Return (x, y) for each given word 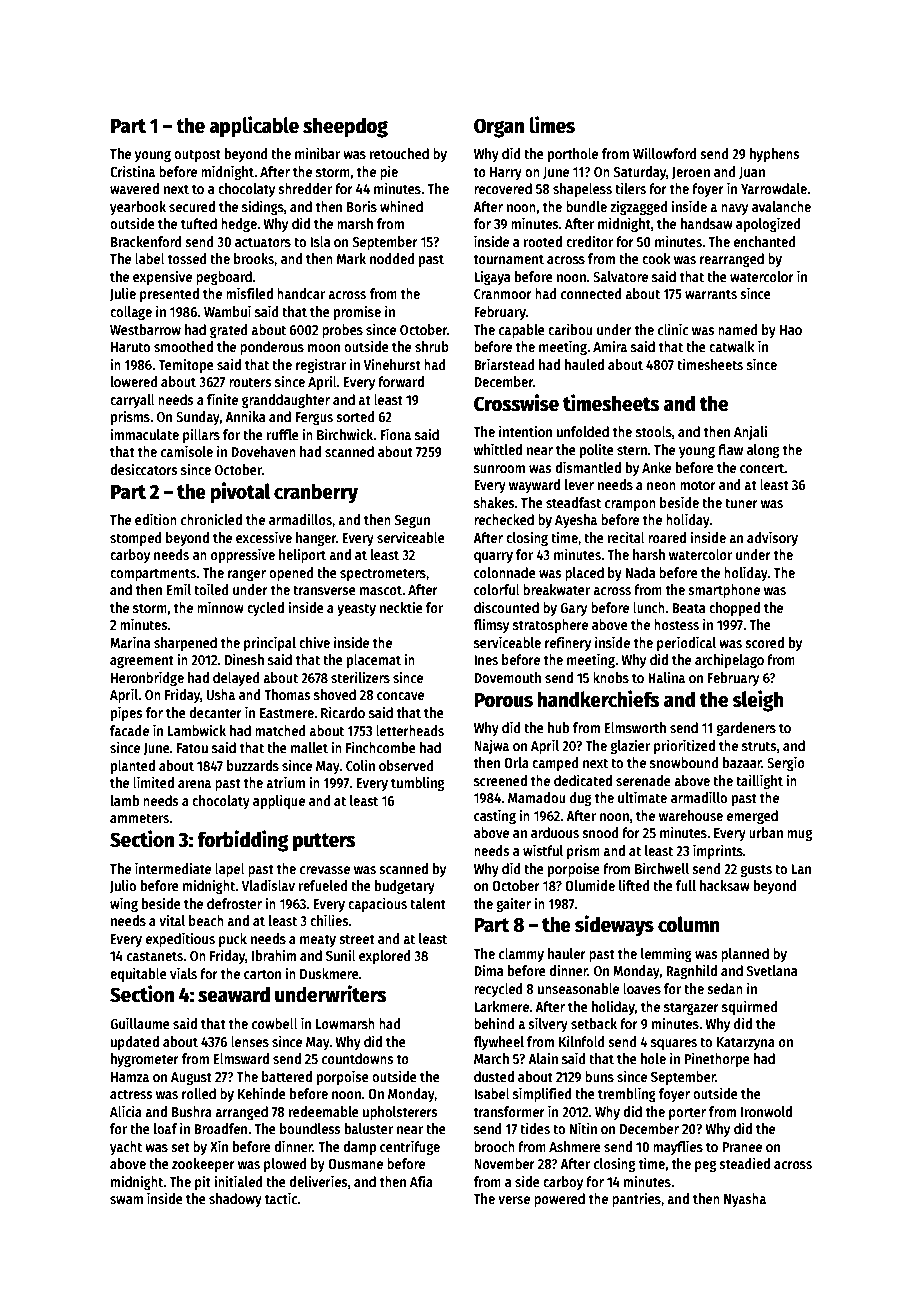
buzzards (253, 765)
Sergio (786, 763)
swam (126, 1200)
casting (495, 816)
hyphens (775, 155)
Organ (499, 128)
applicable (254, 127)
